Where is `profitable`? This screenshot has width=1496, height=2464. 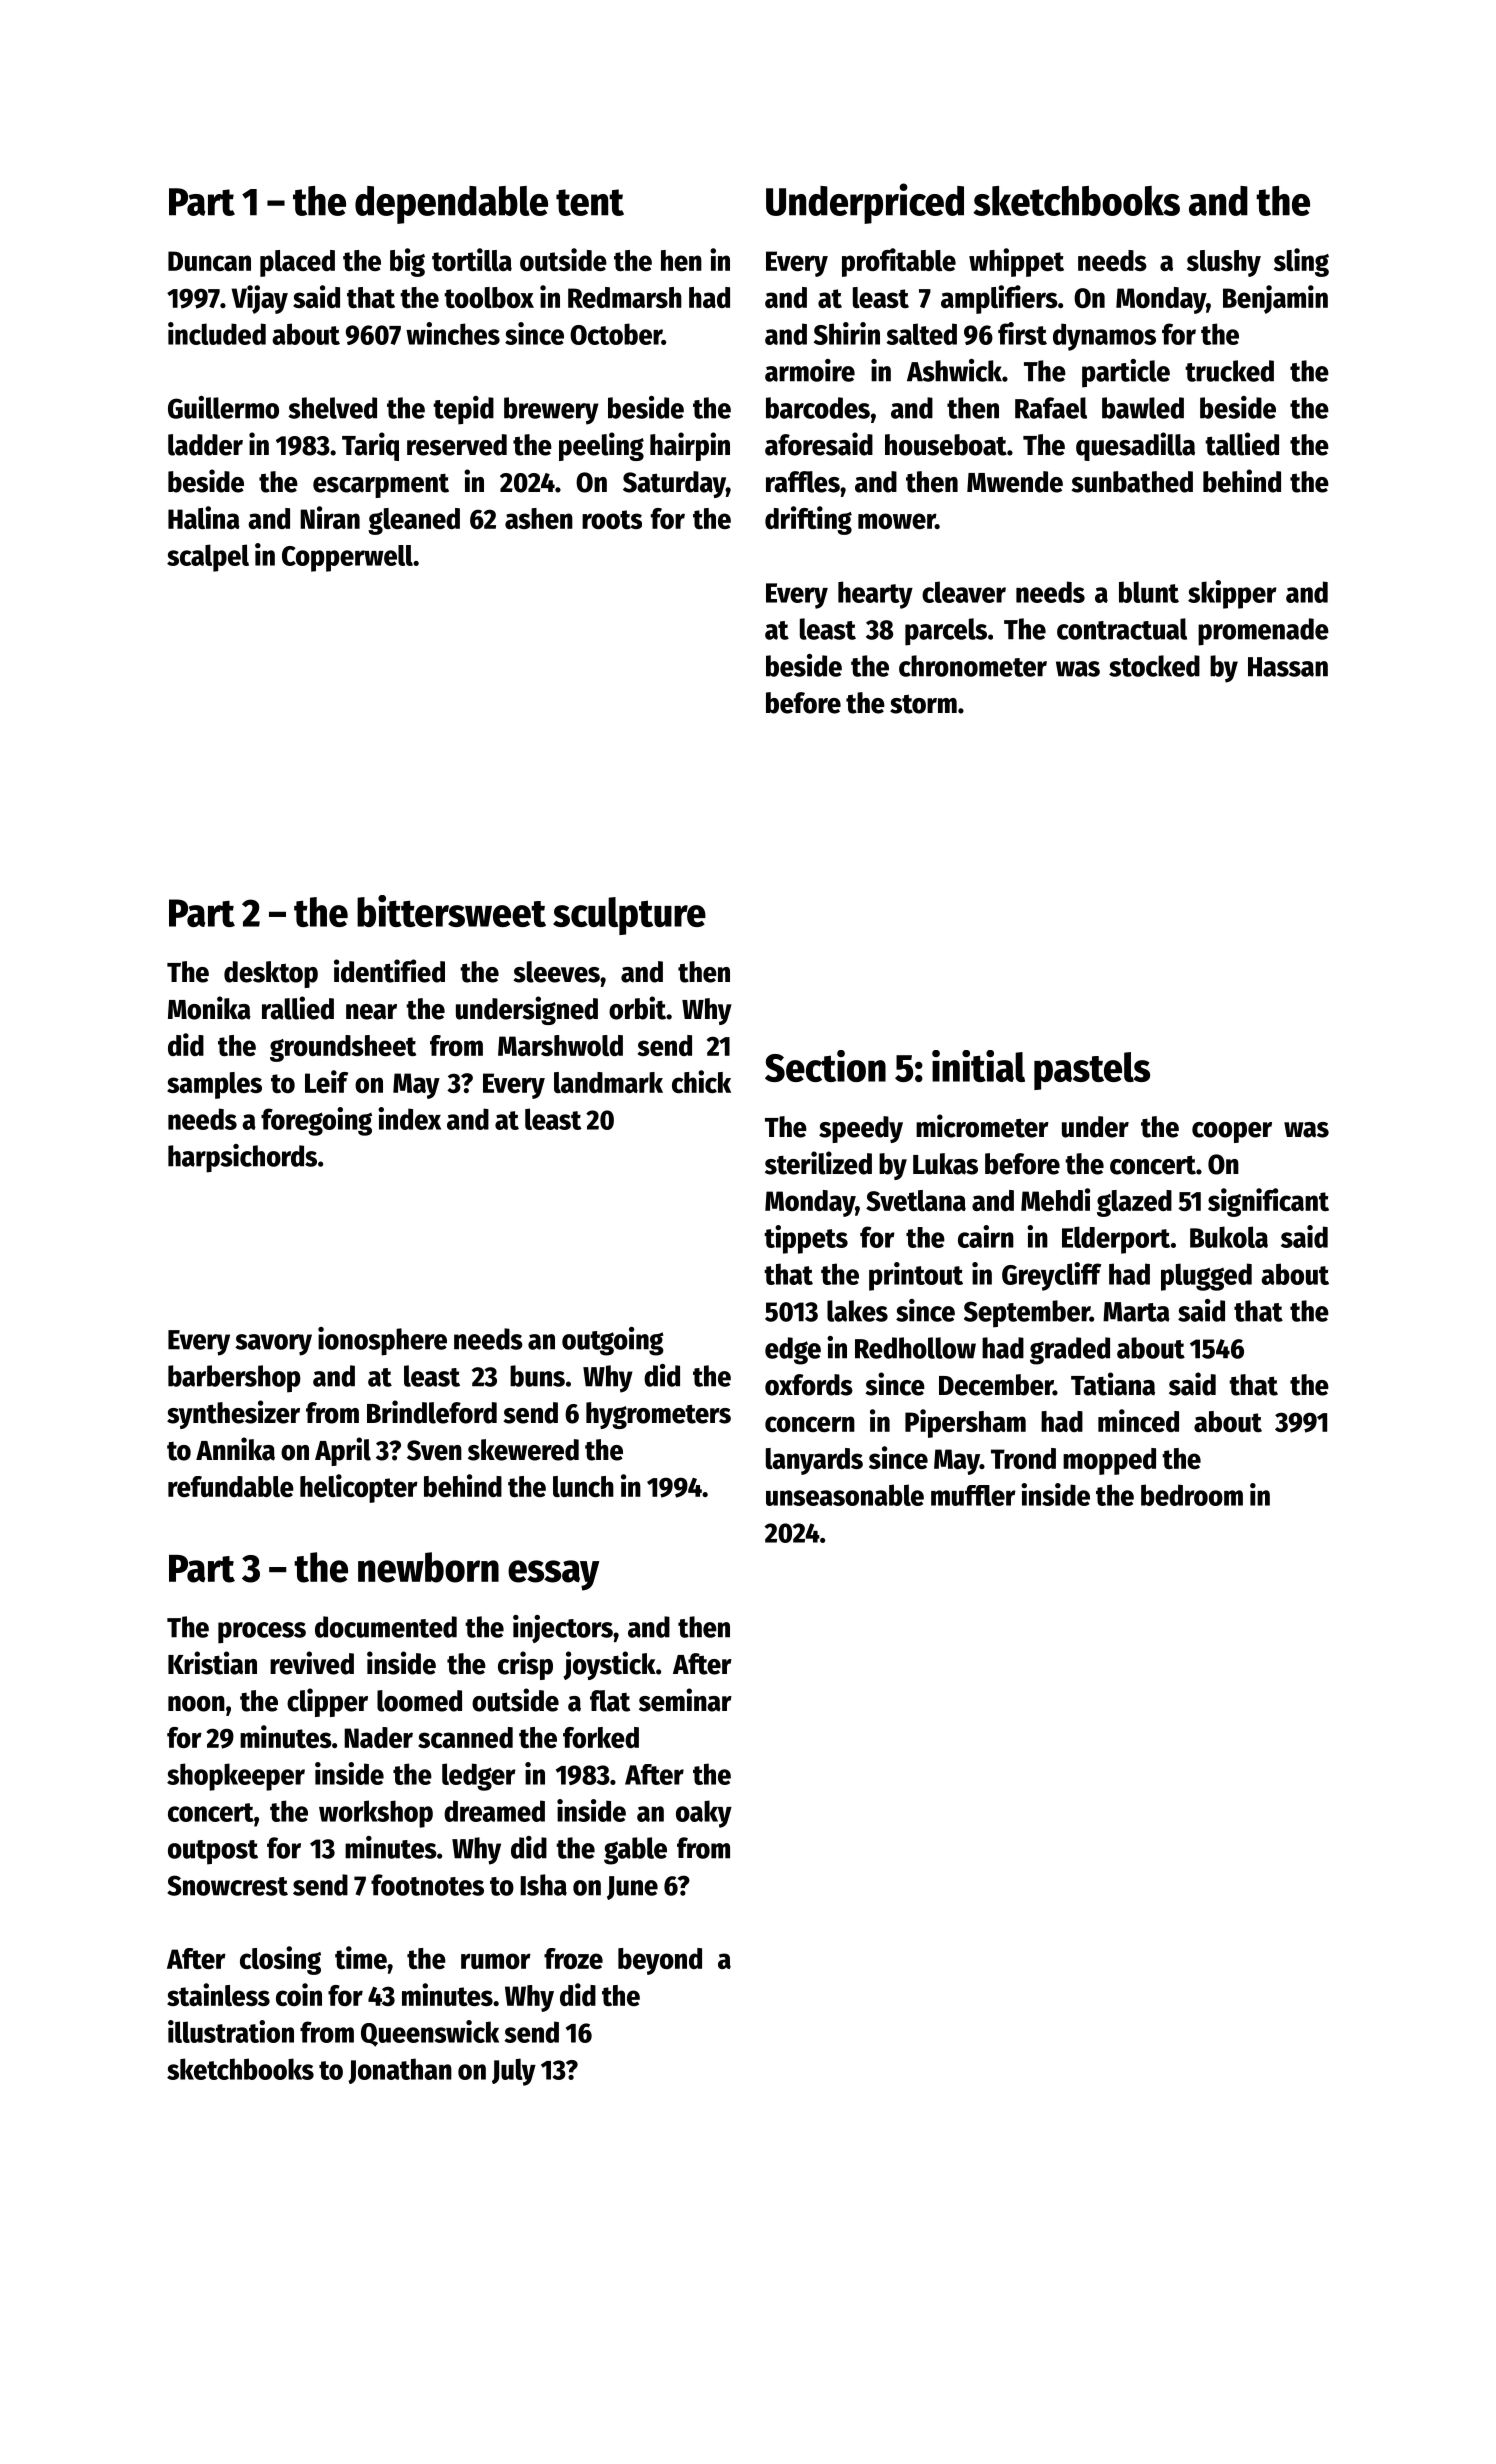 profitable is located at coordinates (899, 262).
